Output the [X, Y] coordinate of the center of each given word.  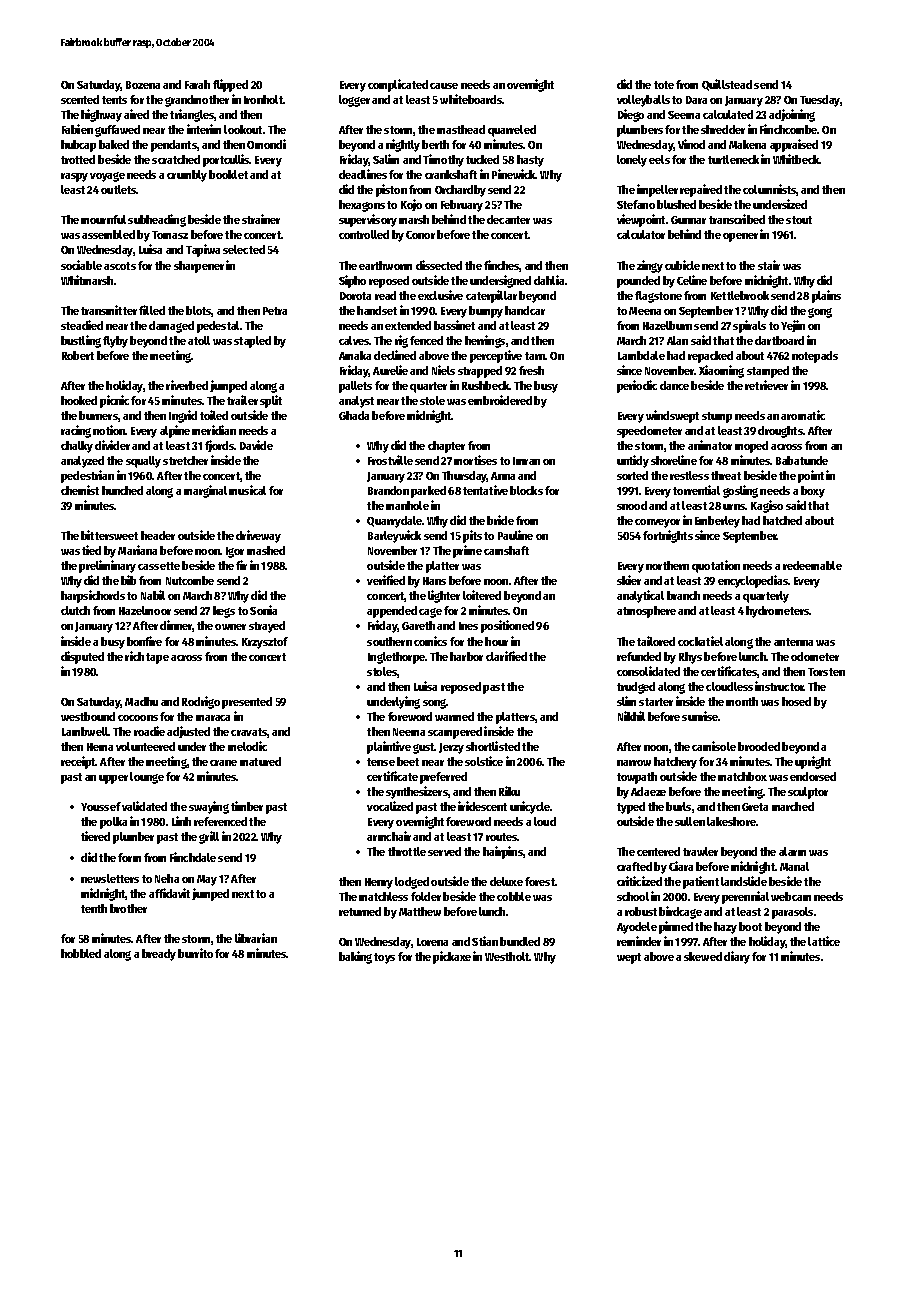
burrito [195, 953]
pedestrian [87, 476]
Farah [197, 84]
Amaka [355, 355]
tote [664, 85]
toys [384, 958]
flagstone [658, 297]
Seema [684, 115]
